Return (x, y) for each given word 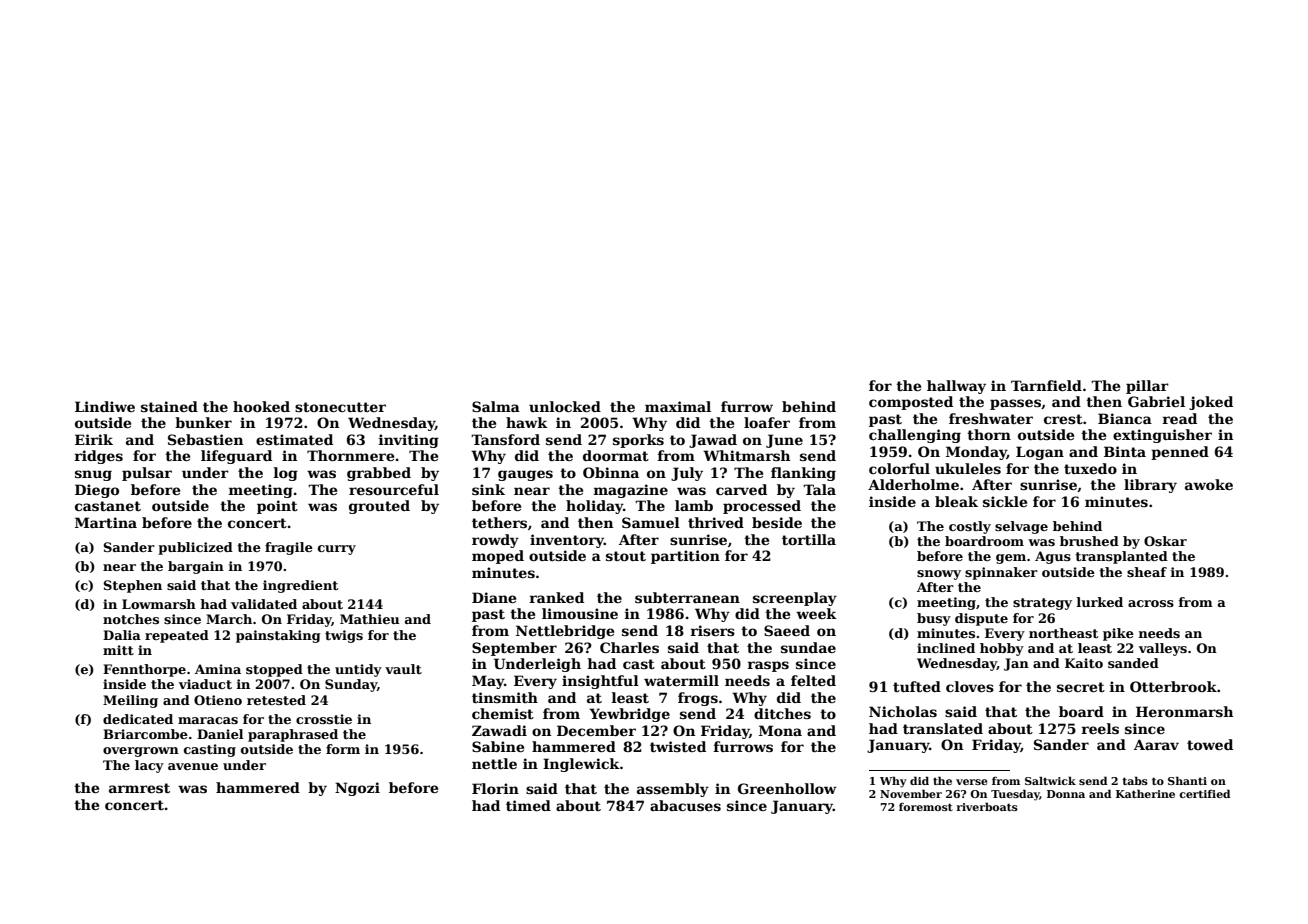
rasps (768, 666)
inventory (567, 541)
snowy (939, 575)
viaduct (205, 684)
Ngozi (357, 789)
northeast (1063, 633)
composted (911, 403)
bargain (196, 567)
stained (169, 406)
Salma (496, 406)
